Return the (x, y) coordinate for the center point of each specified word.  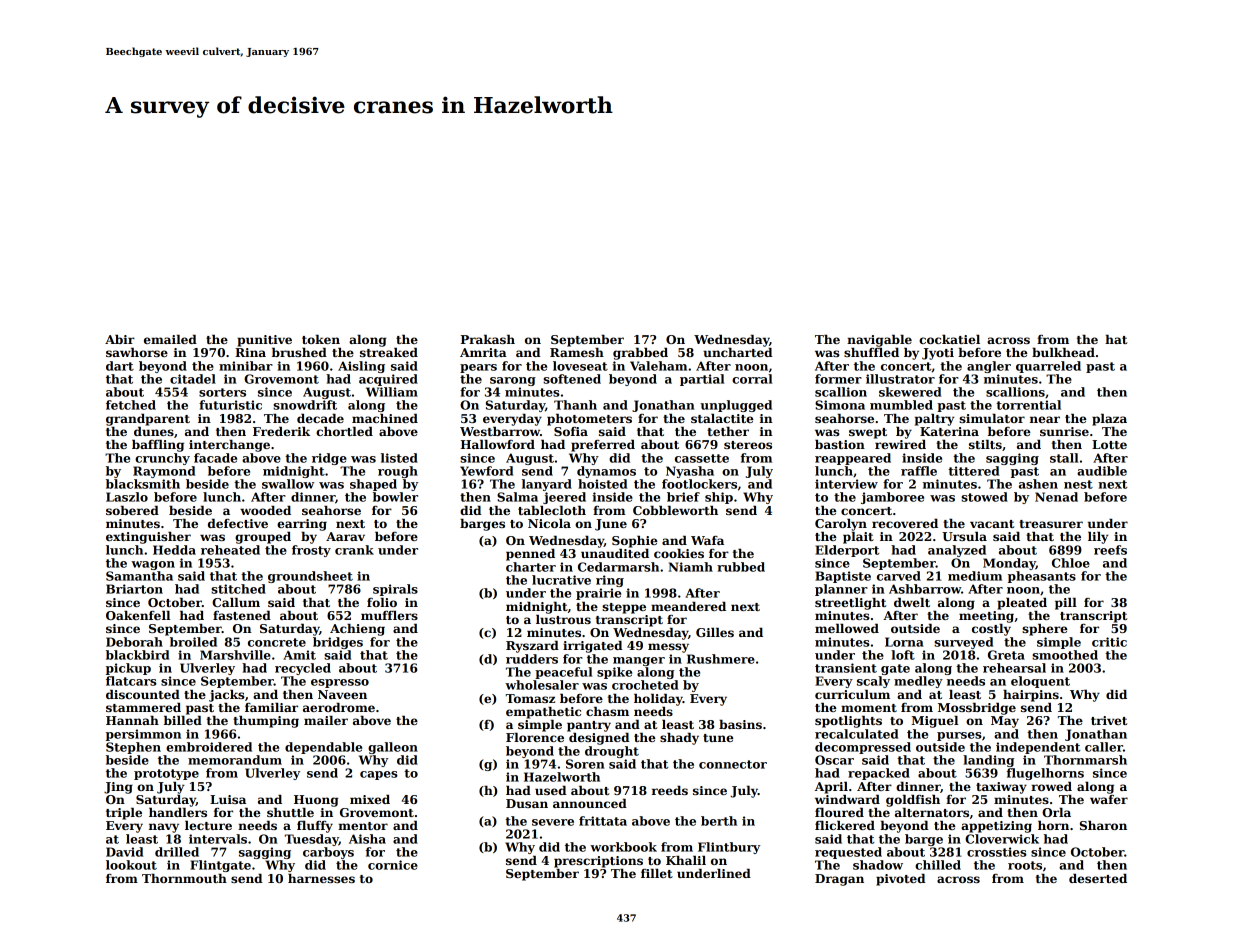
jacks (227, 696)
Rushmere (721, 659)
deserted (1098, 878)
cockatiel (949, 339)
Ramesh (577, 352)
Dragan (839, 880)
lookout (131, 865)
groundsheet (310, 577)
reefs (1110, 550)
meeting (986, 617)
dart (120, 366)
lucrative (561, 580)
